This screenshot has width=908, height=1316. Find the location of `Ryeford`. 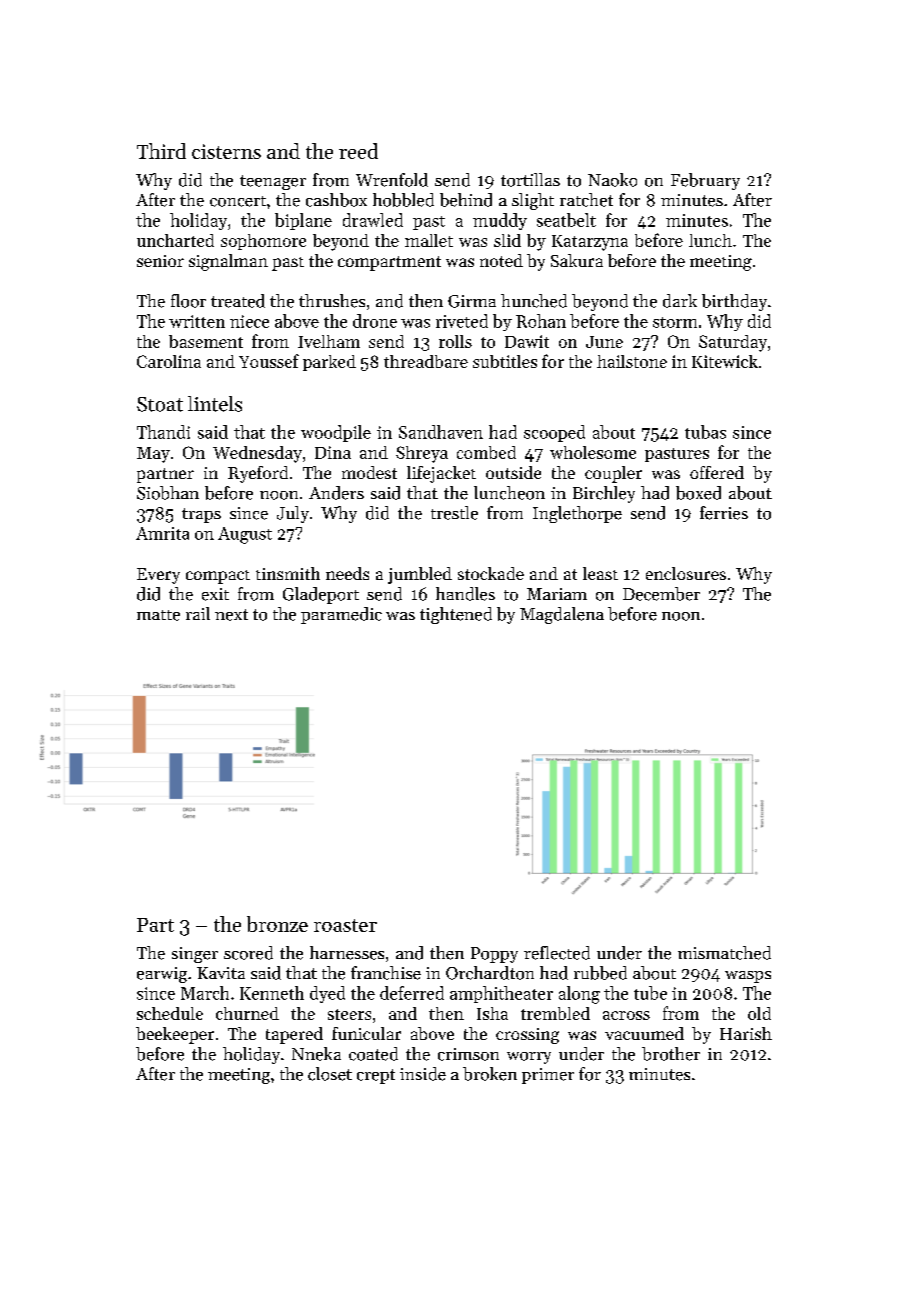

Ryeford is located at coordinates (258, 474).
